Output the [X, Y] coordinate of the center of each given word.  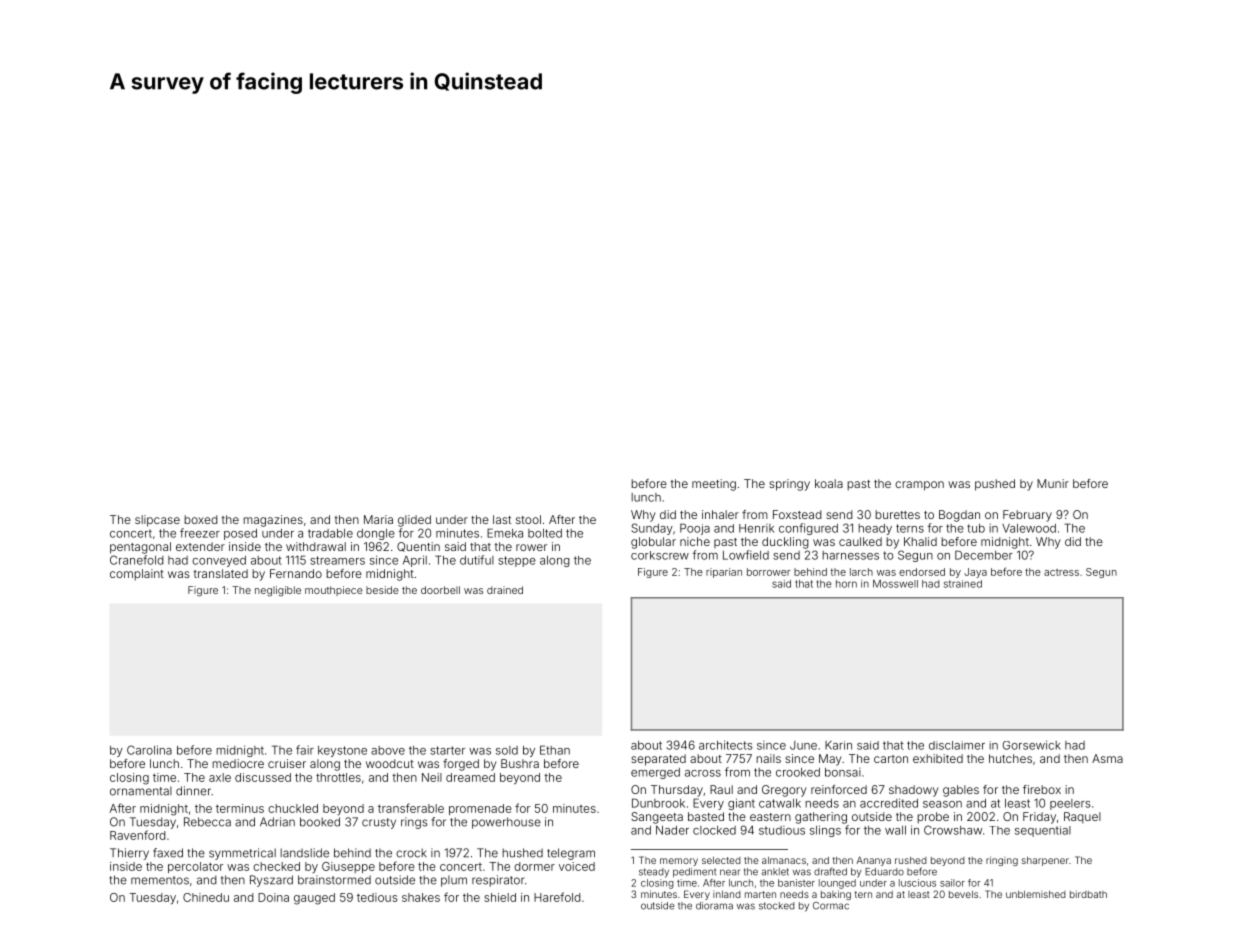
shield [500, 897]
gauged [314, 899]
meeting [714, 485]
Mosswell [895, 584]
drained [505, 590]
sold [507, 750]
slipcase [157, 521]
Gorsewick [1032, 745]
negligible [278, 591]
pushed [995, 485]
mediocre [238, 763]
